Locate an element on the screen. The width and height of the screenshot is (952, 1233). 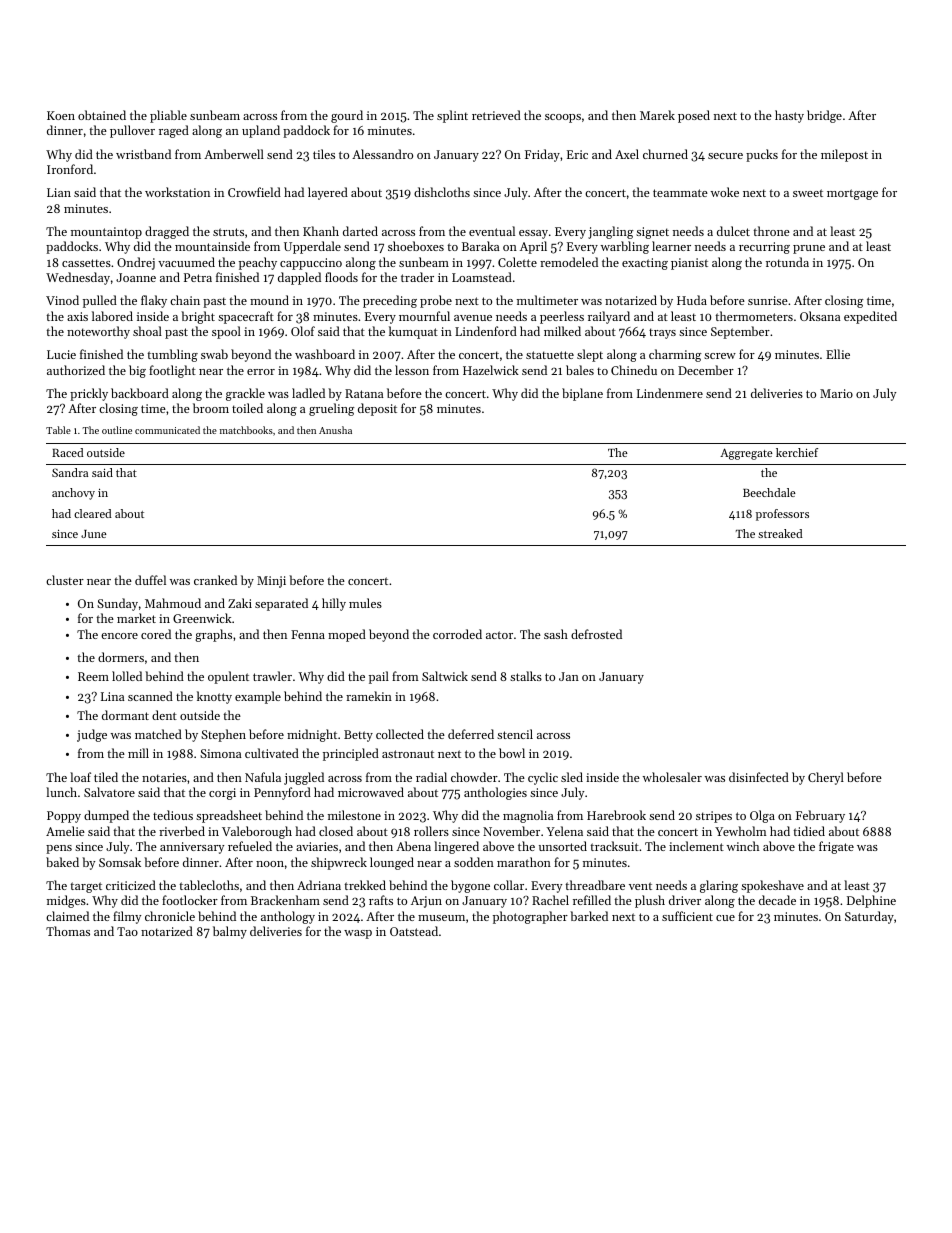
Saturday is located at coordinates (869, 917).
